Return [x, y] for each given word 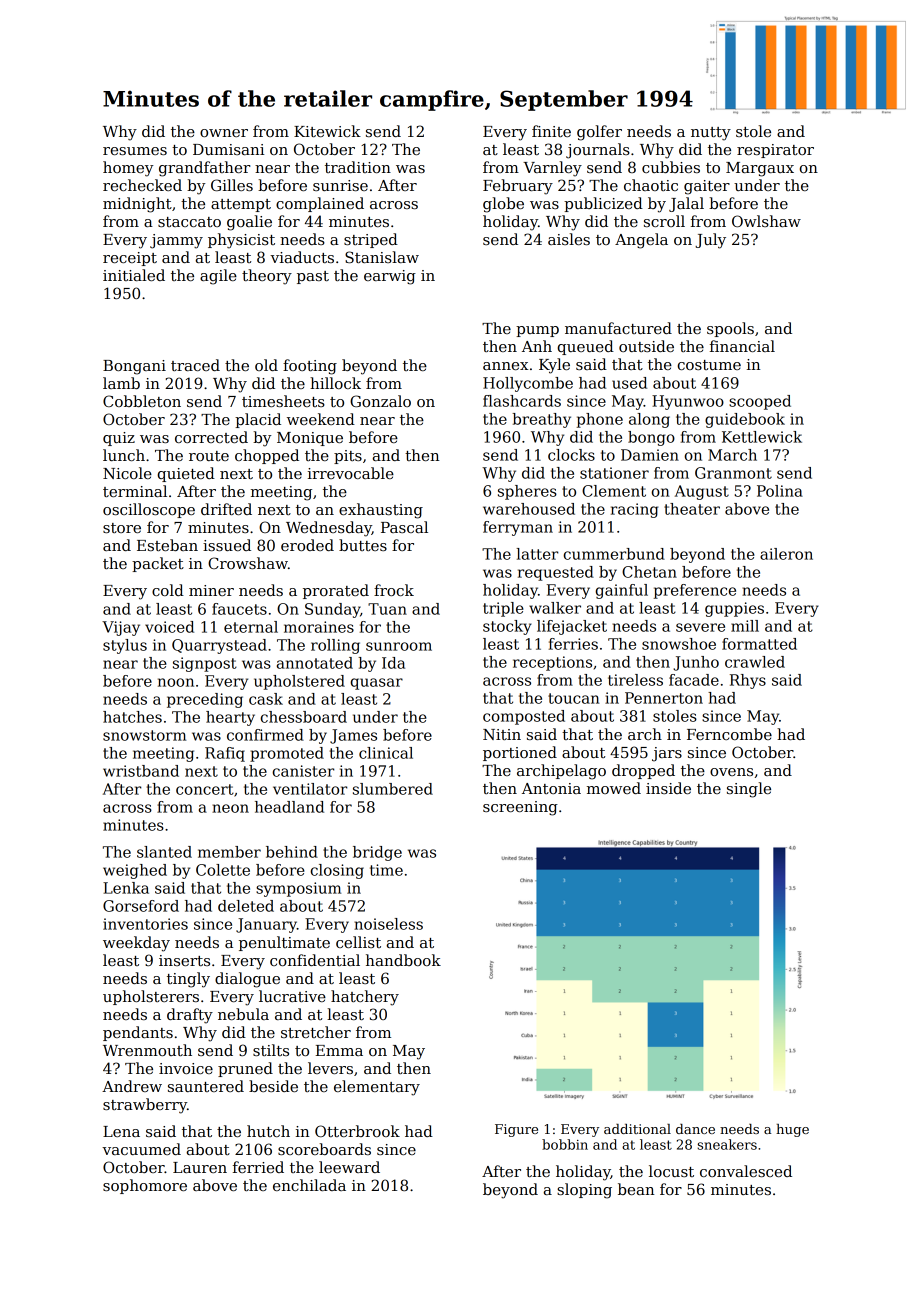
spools [730, 329]
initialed [134, 275]
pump [537, 331]
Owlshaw [766, 221]
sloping [584, 1191]
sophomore [145, 1186]
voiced [169, 627]
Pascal [404, 527]
